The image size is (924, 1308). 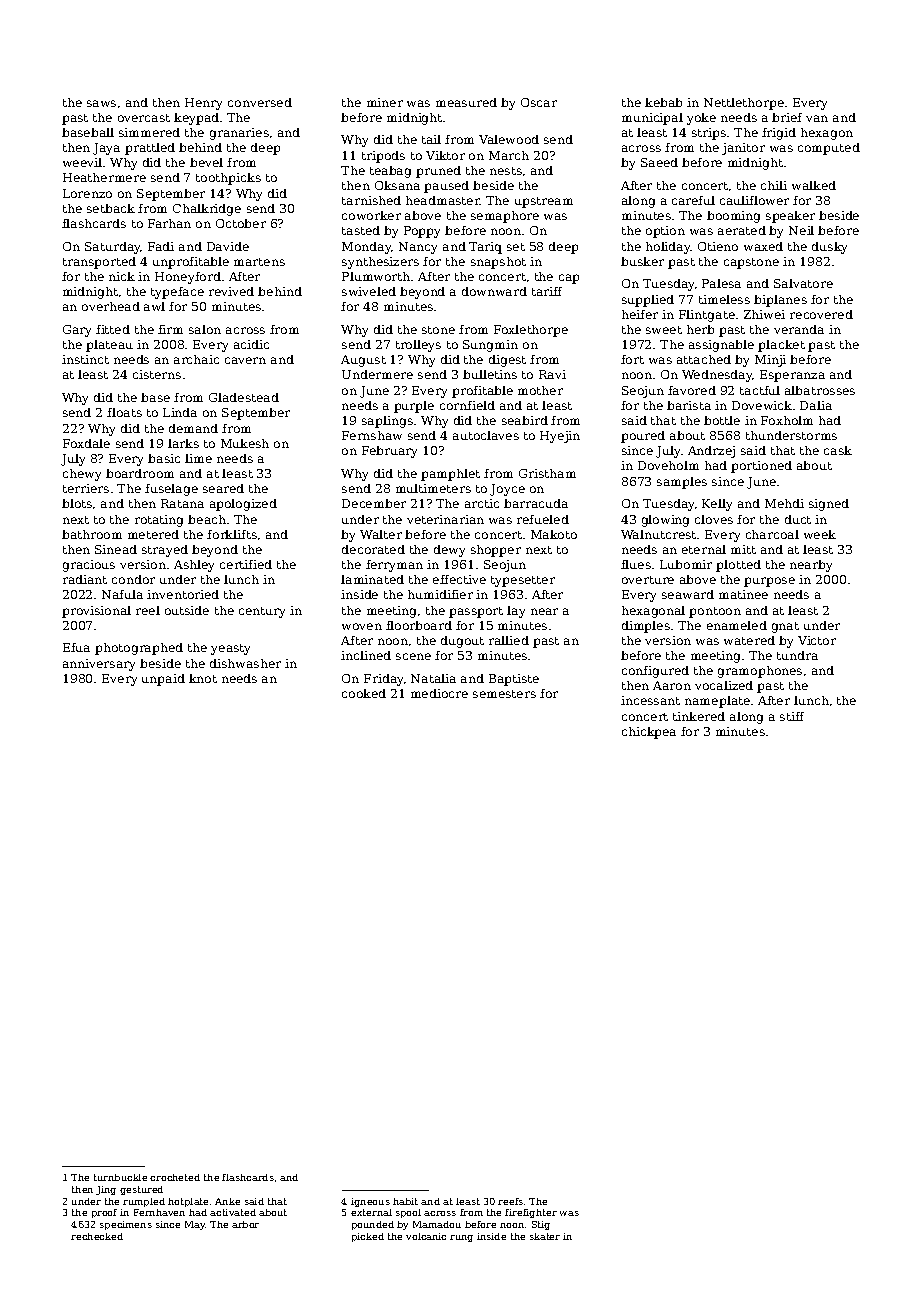 I want to click on crocheted, so click(x=175, y=1177).
